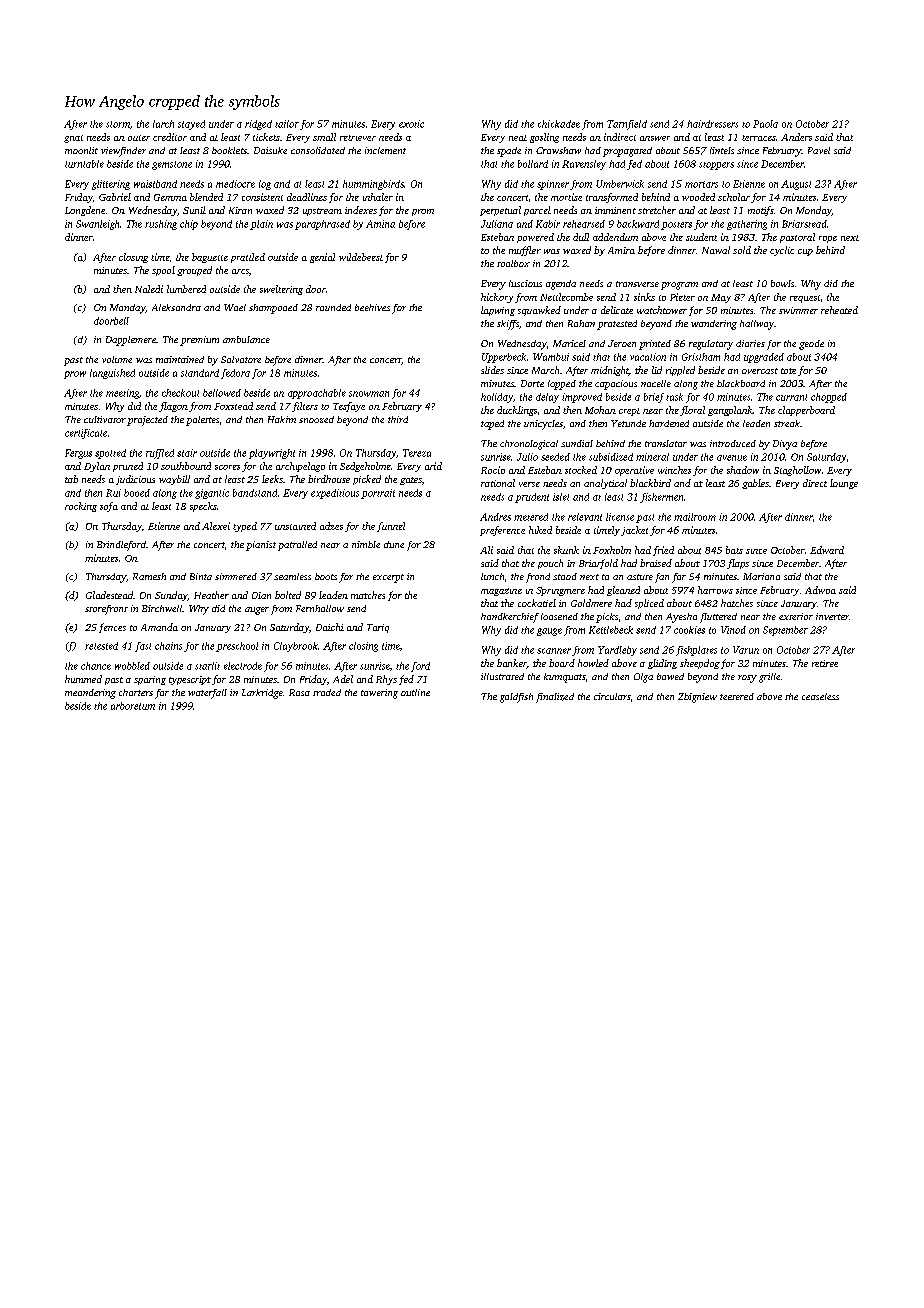  Describe the element at coordinates (411, 481) in the screenshot. I see `gates` at that location.
